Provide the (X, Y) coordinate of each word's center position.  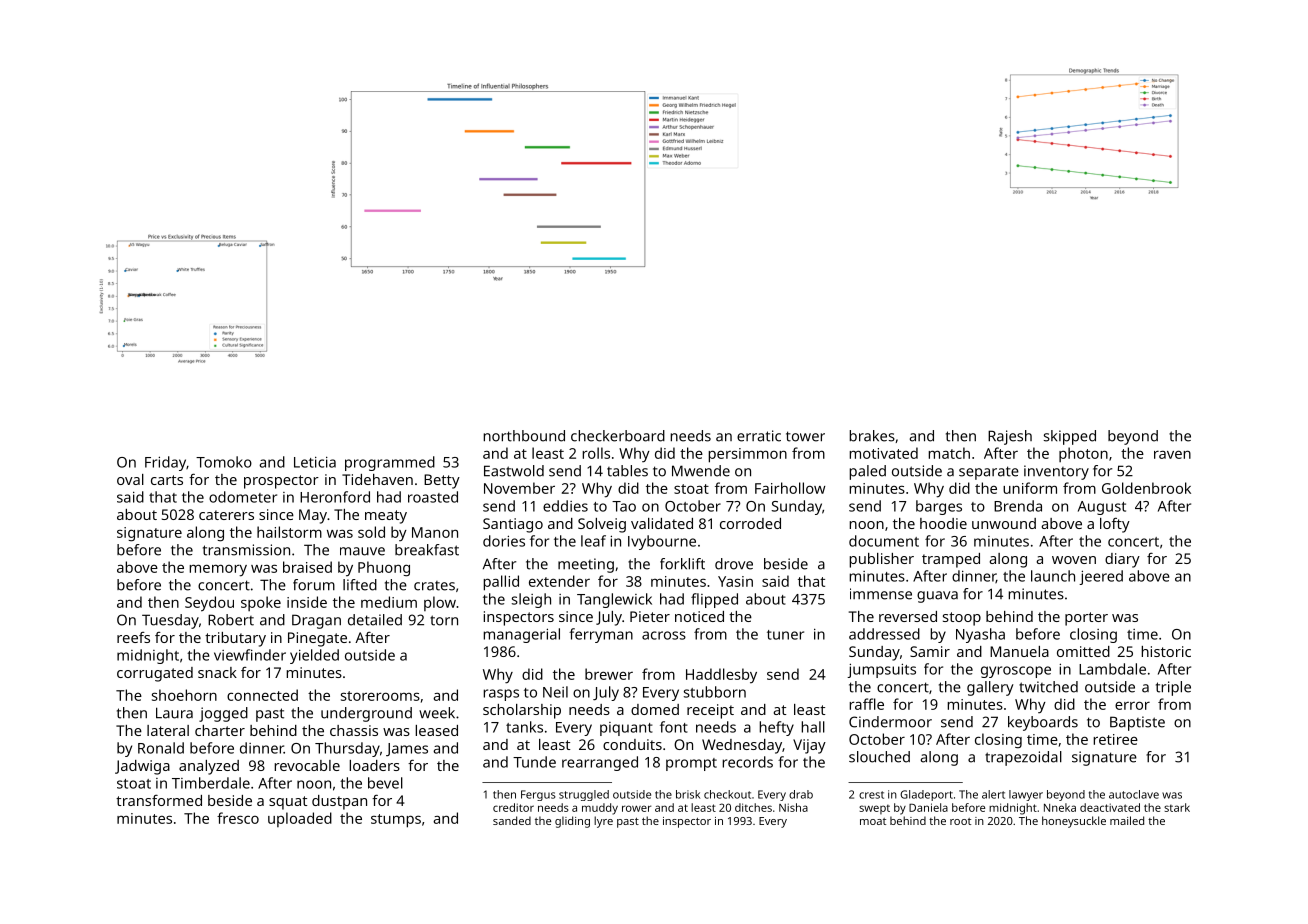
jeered (1101, 577)
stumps (396, 821)
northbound (524, 436)
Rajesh (1010, 437)
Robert (231, 620)
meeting (586, 565)
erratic (759, 436)
